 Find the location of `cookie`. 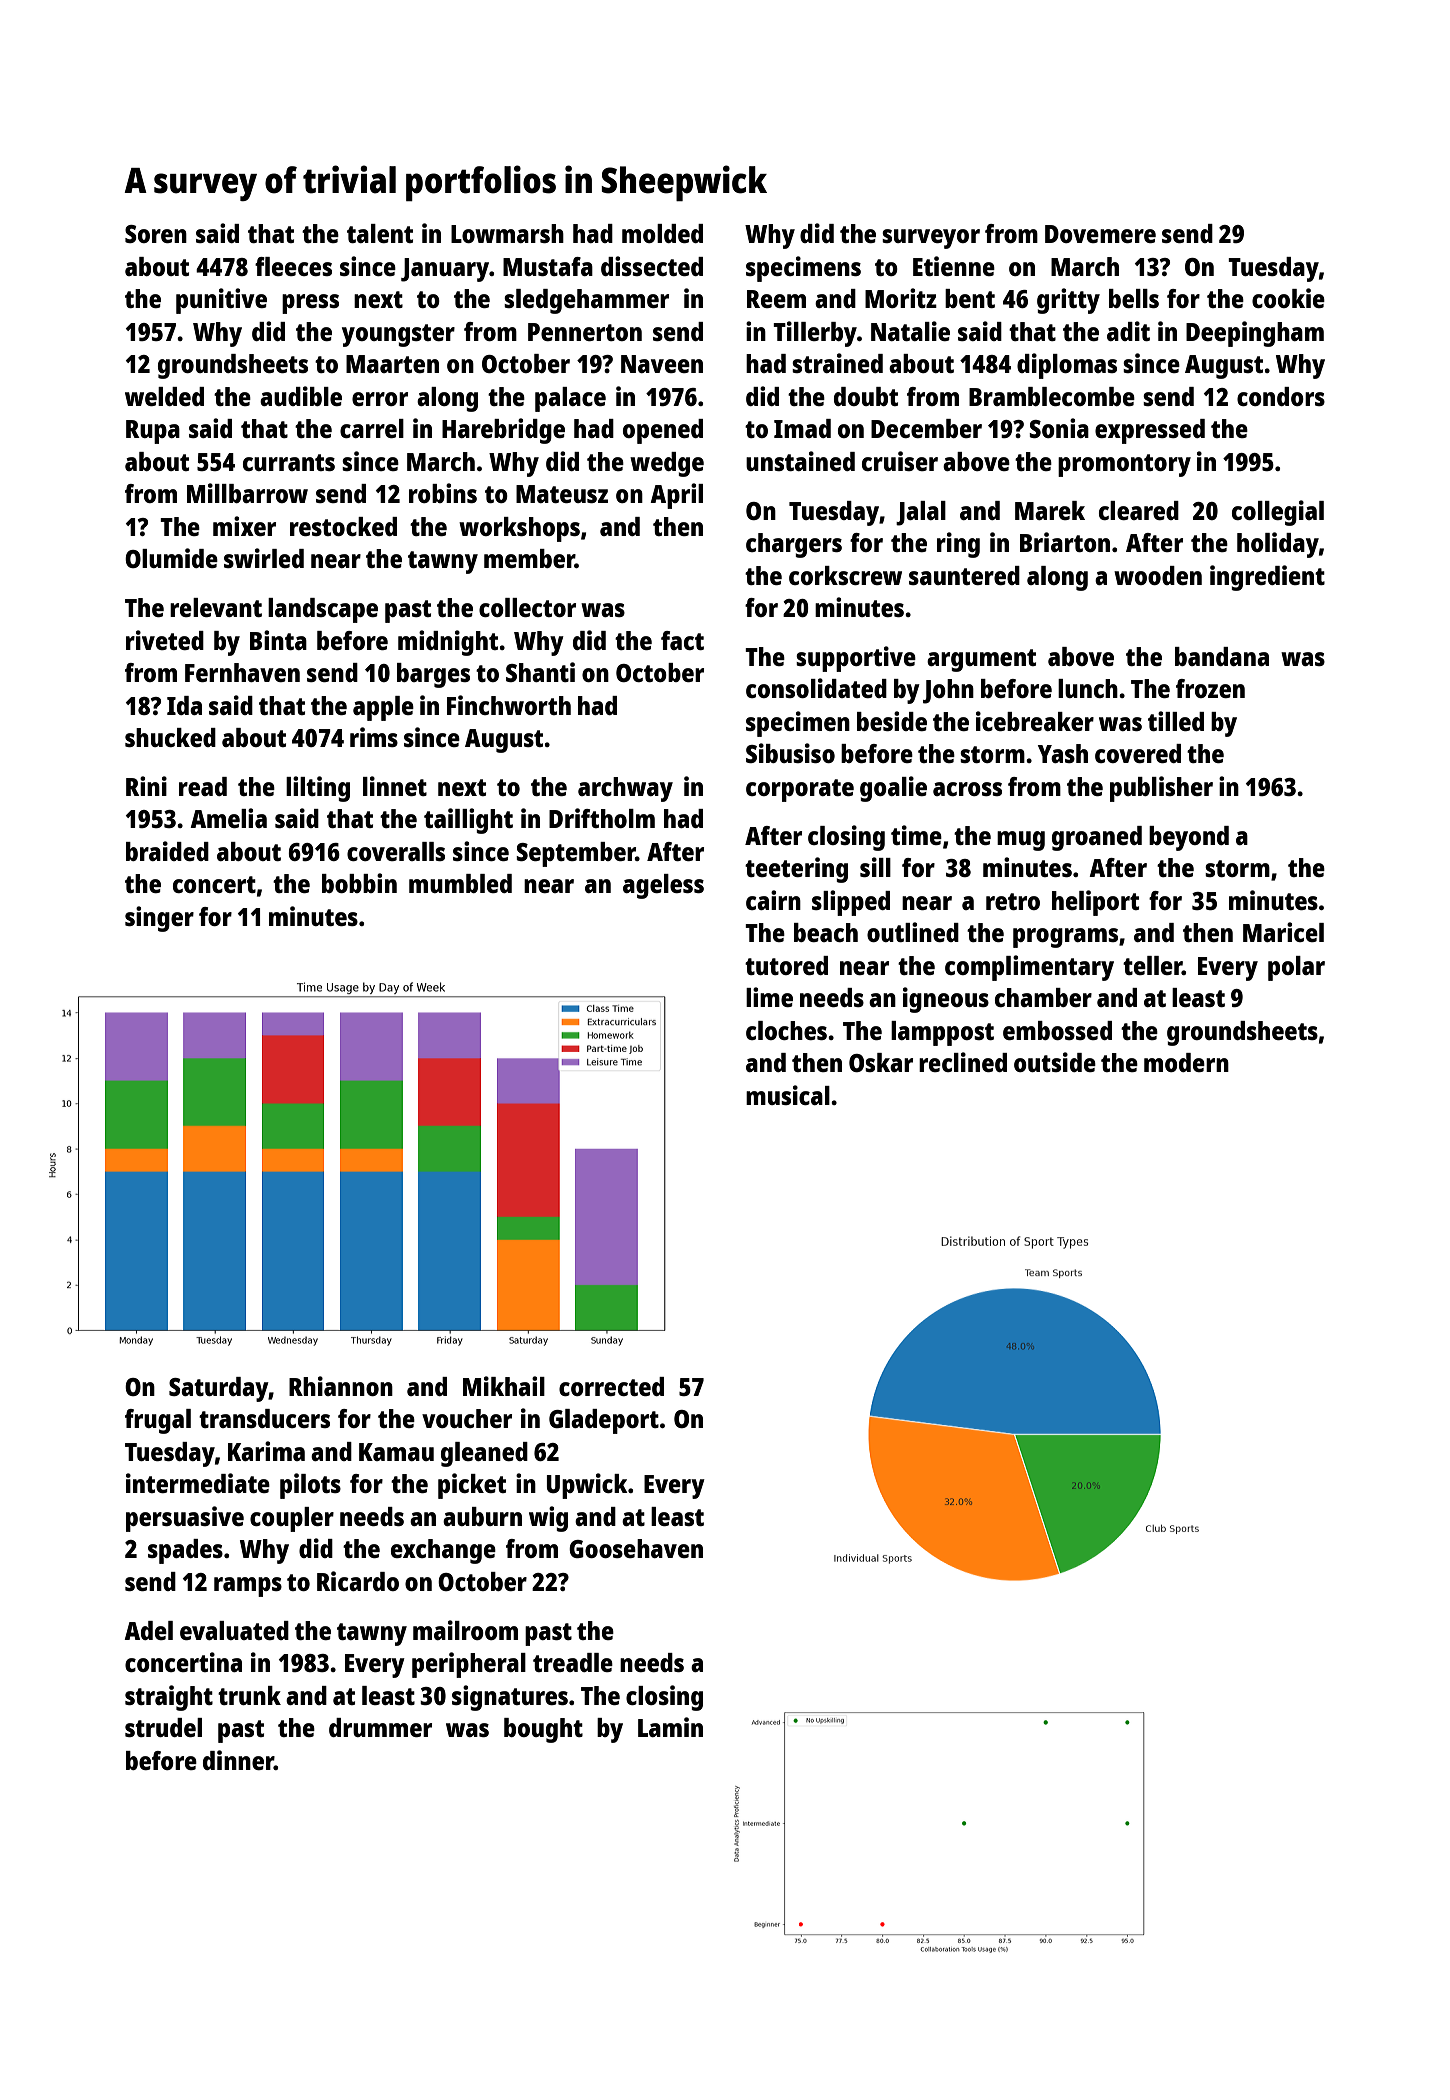

cookie is located at coordinates (1288, 298).
